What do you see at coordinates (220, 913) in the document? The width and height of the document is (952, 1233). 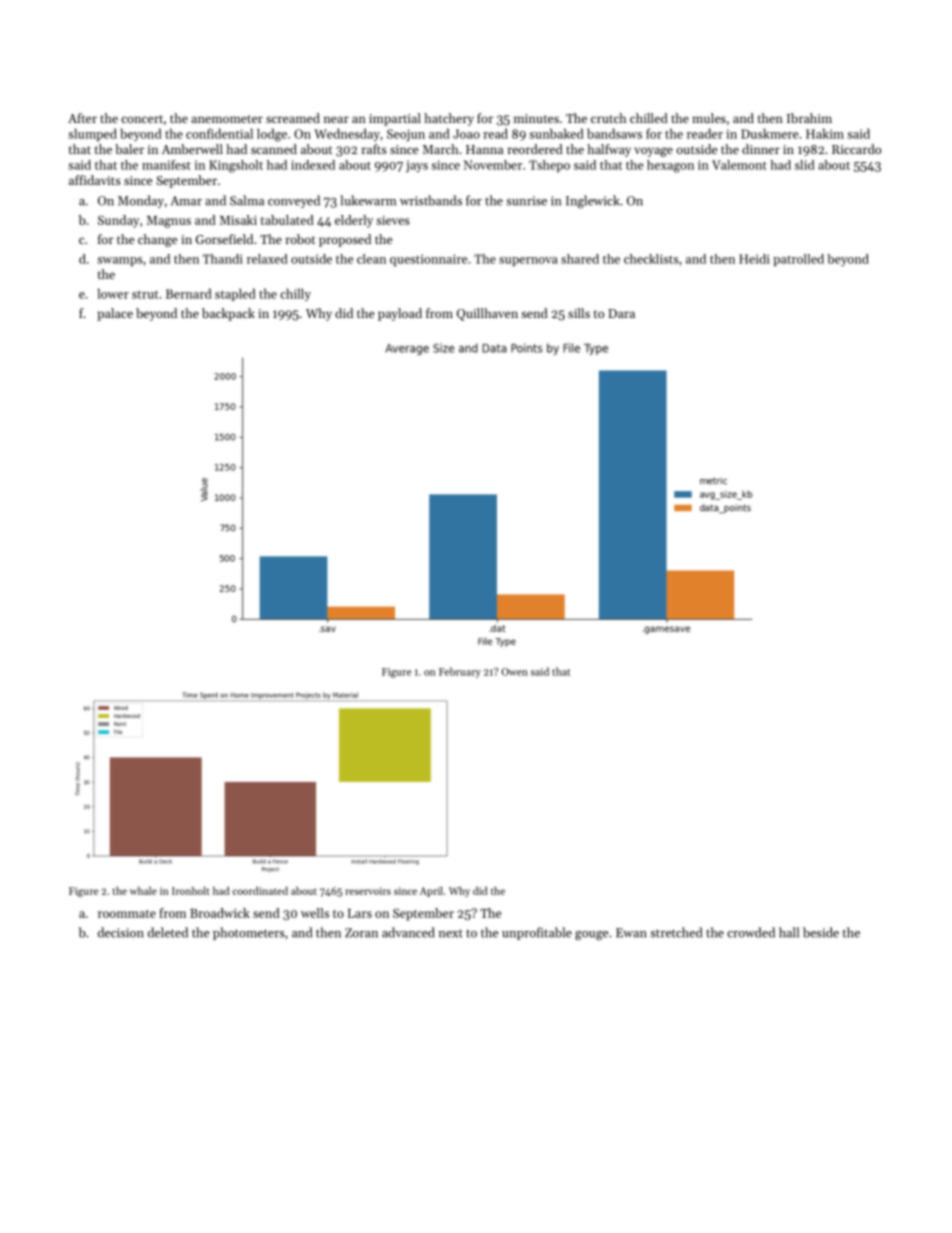 I see `Broadwick` at bounding box center [220, 913].
